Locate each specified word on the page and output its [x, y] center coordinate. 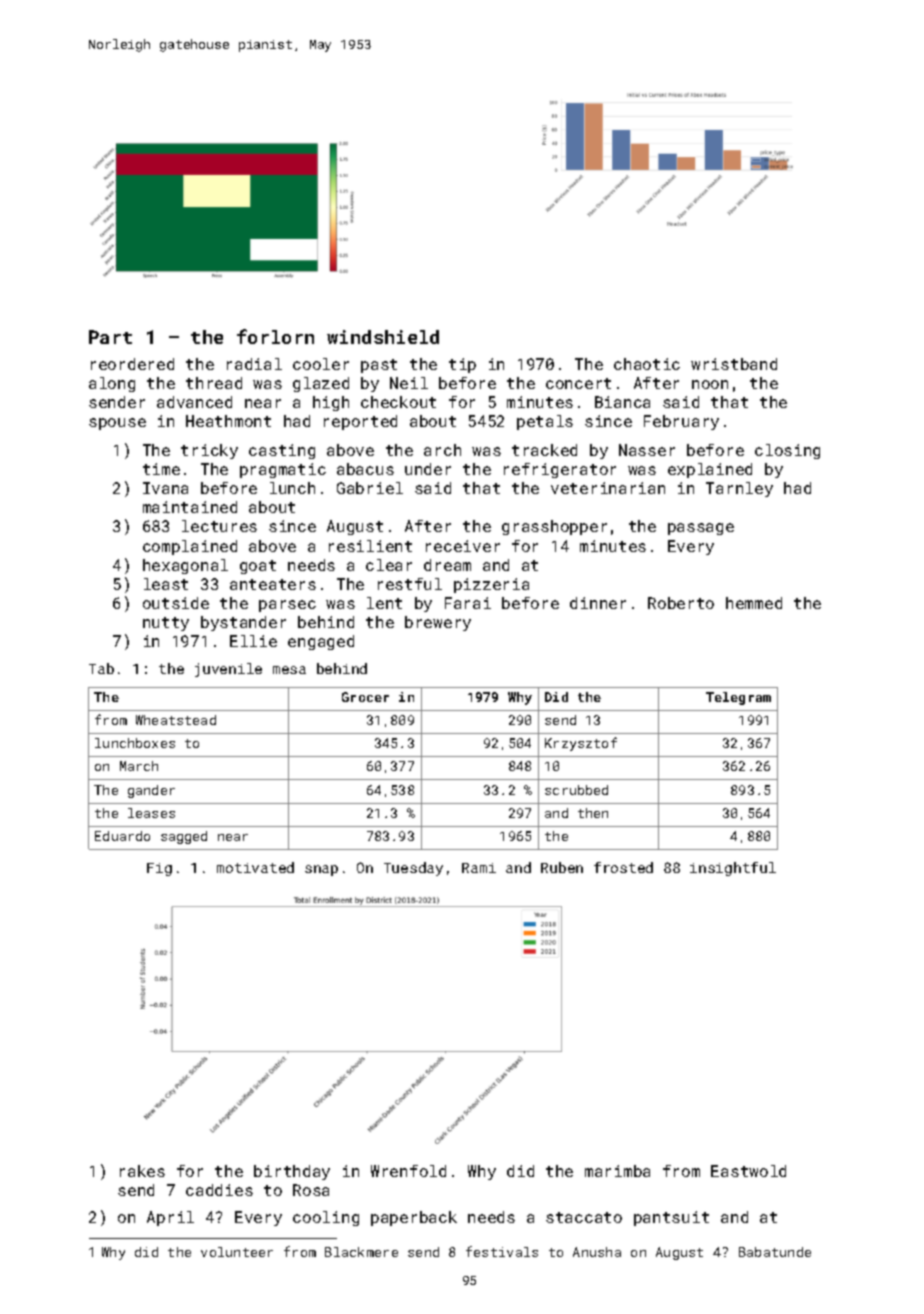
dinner [598, 603]
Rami [479, 868]
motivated [255, 867]
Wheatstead [176, 720]
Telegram [738, 698]
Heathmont [228, 421]
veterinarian [608, 488]
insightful [733, 869]
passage [701, 529]
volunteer [237, 1252]
